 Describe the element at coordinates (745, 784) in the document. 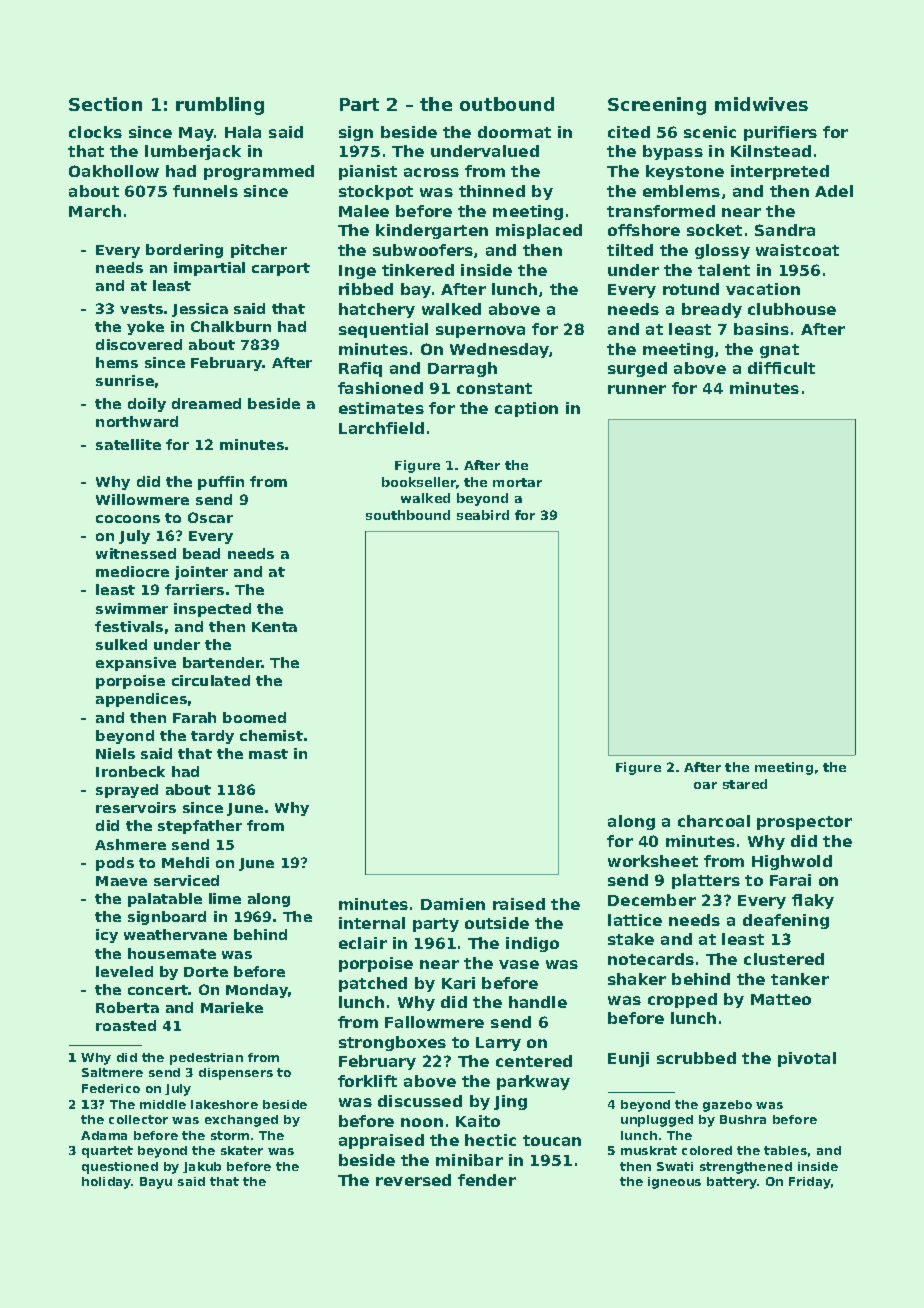

I see `stared` at that location.
